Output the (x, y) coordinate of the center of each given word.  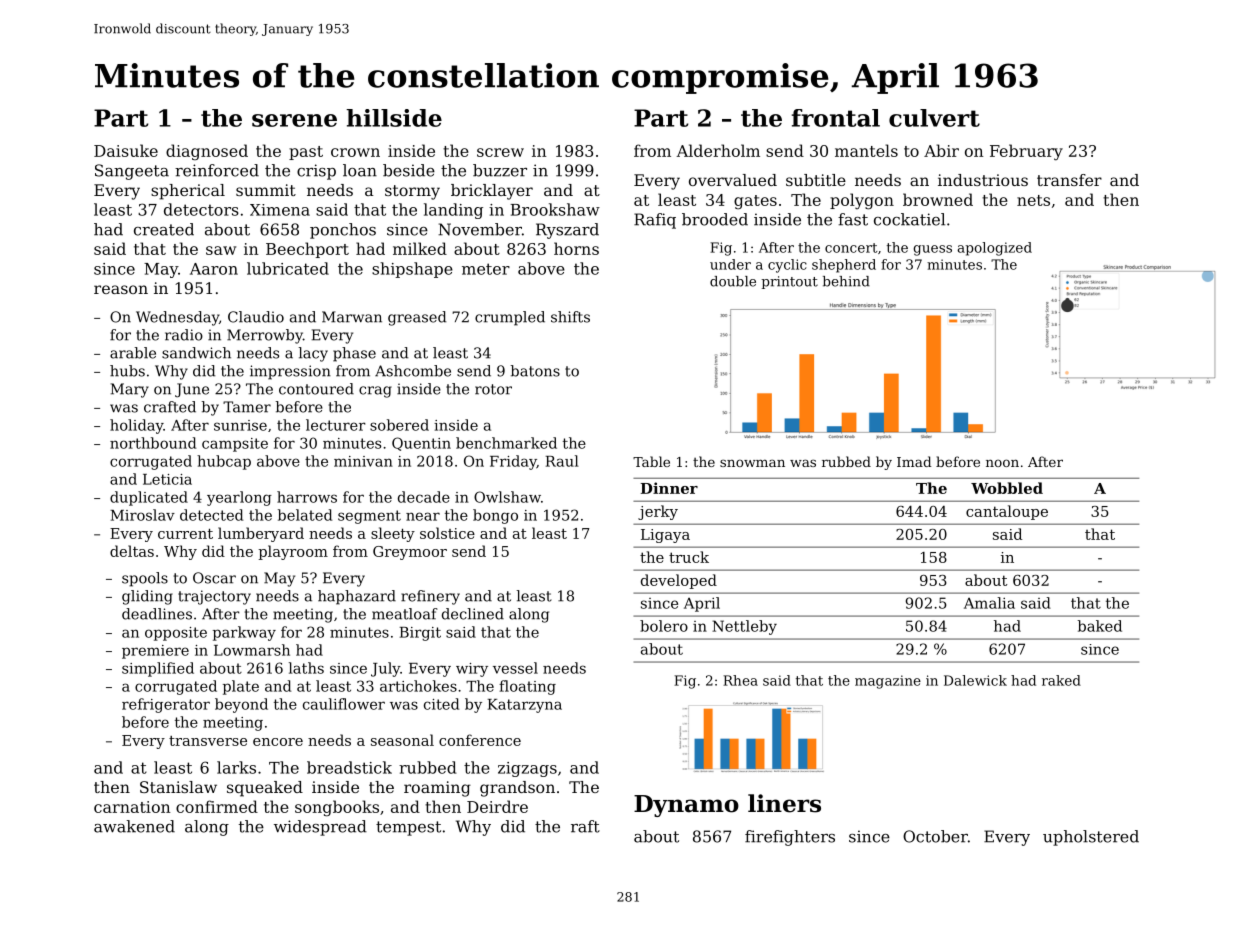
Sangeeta (132, 172)
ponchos (343, 231)
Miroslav (142, 515)
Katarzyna (524, 706)
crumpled (510, 318)
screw (500, 152)
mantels (866, 150)
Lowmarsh (252, 650)
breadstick (349, 767)
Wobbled (1007, 488)
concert (851, 248)
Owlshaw (507, 497)
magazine (888, 682)
